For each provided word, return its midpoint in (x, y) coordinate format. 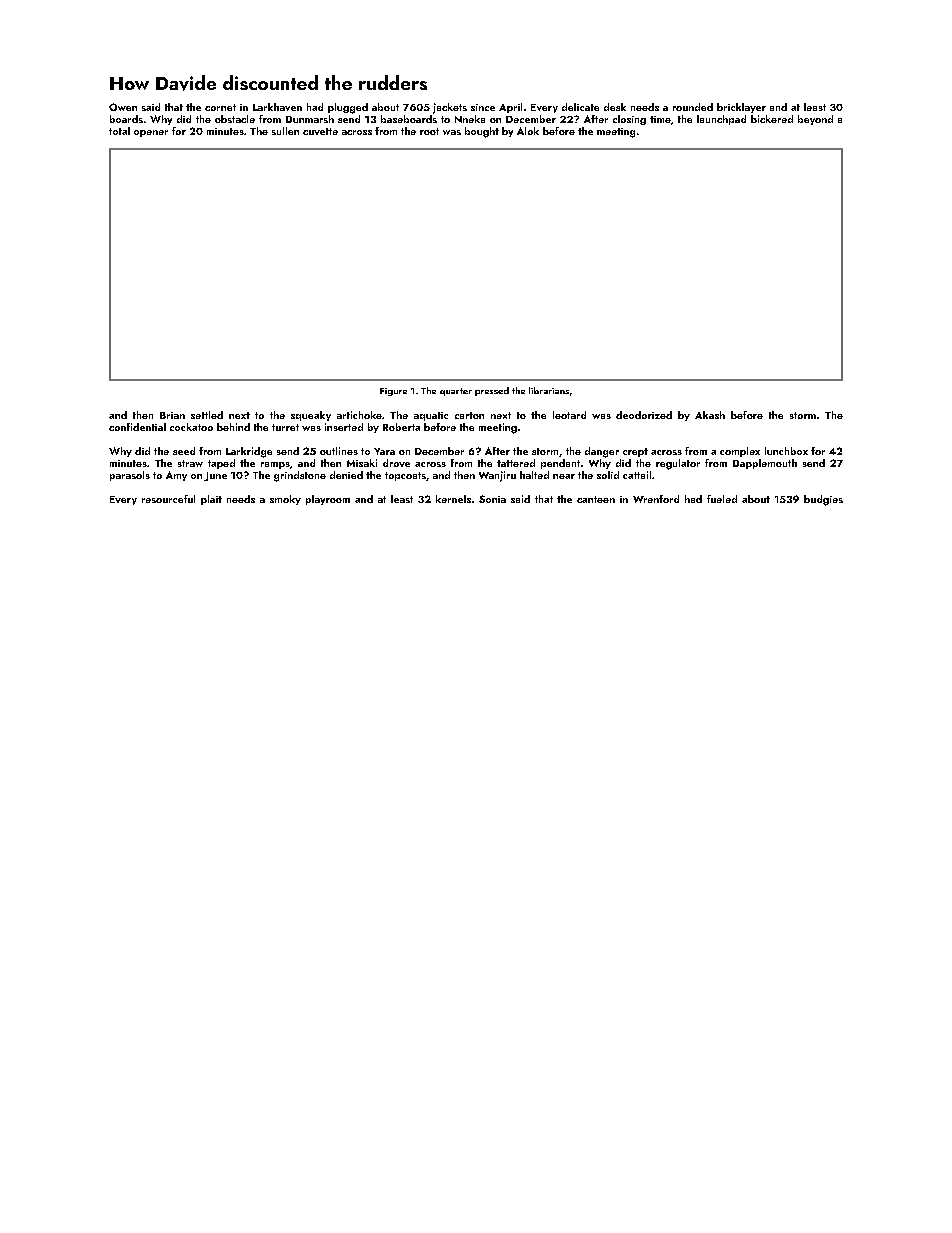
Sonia (492, 499)
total (119, 131)
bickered (772, 119)
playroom (328, 500)
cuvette (320, 131)
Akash (710, 415)
